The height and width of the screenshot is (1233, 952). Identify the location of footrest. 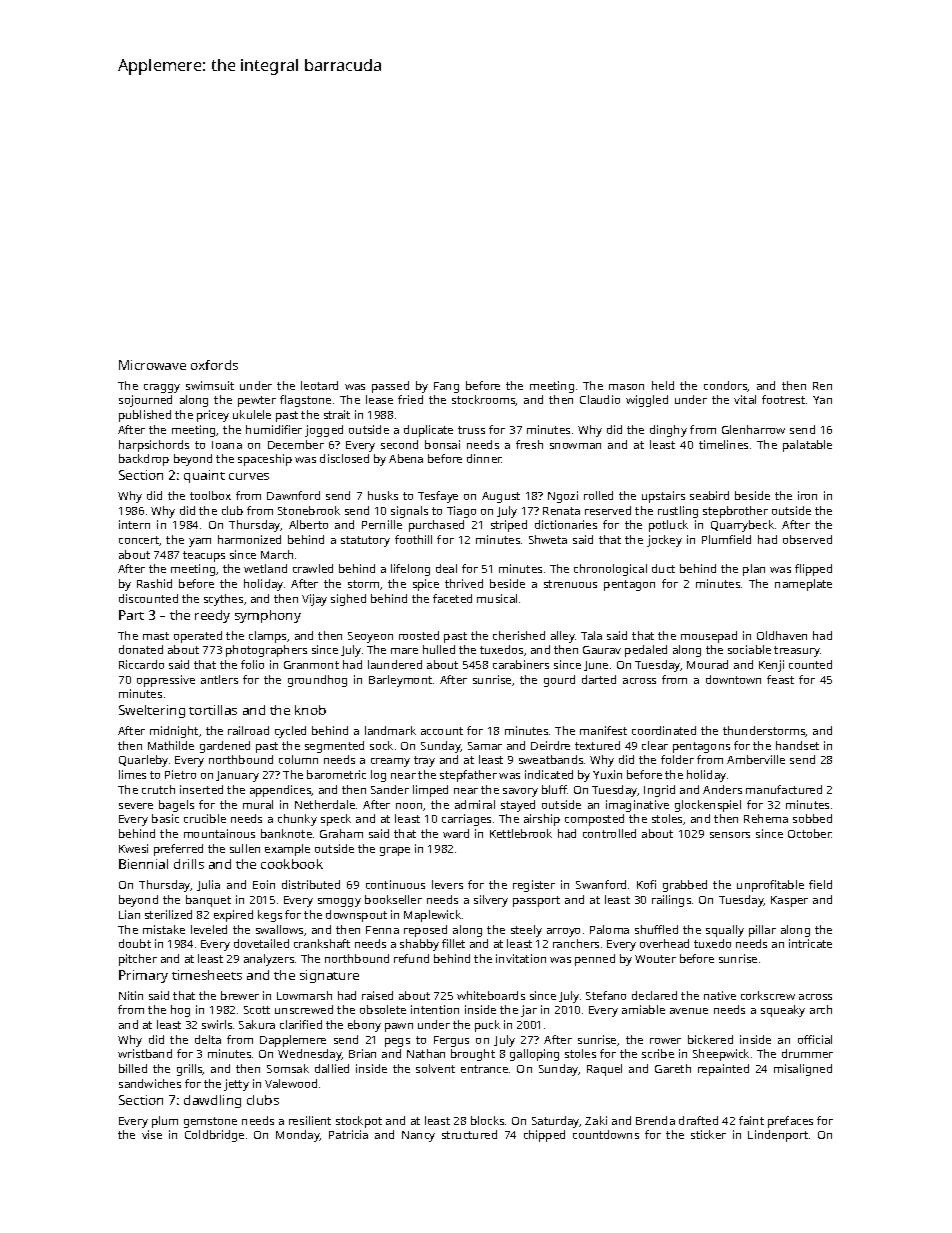
(783, 399).
